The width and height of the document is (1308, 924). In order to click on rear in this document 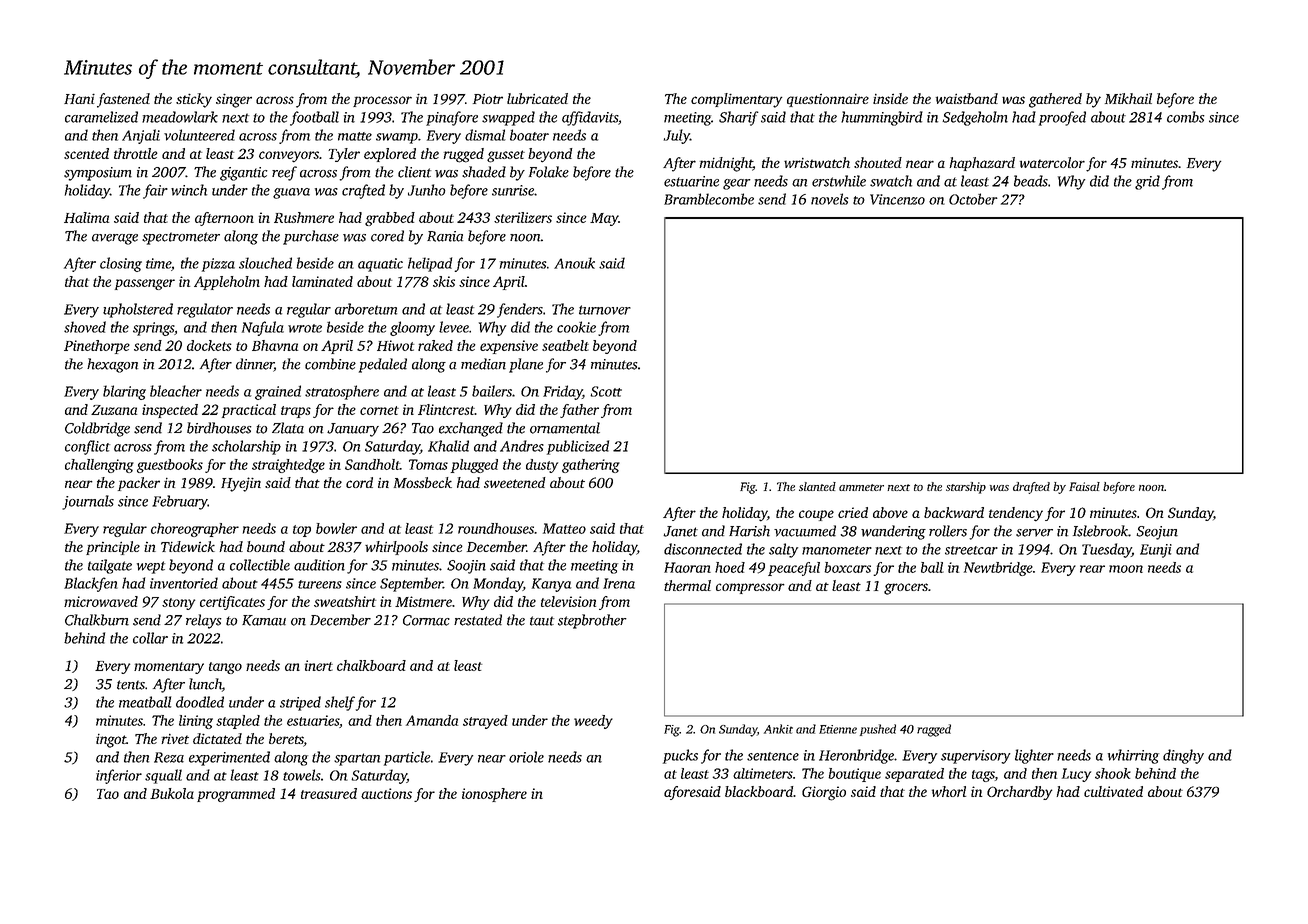, I will do `click(1092, 569)`.
